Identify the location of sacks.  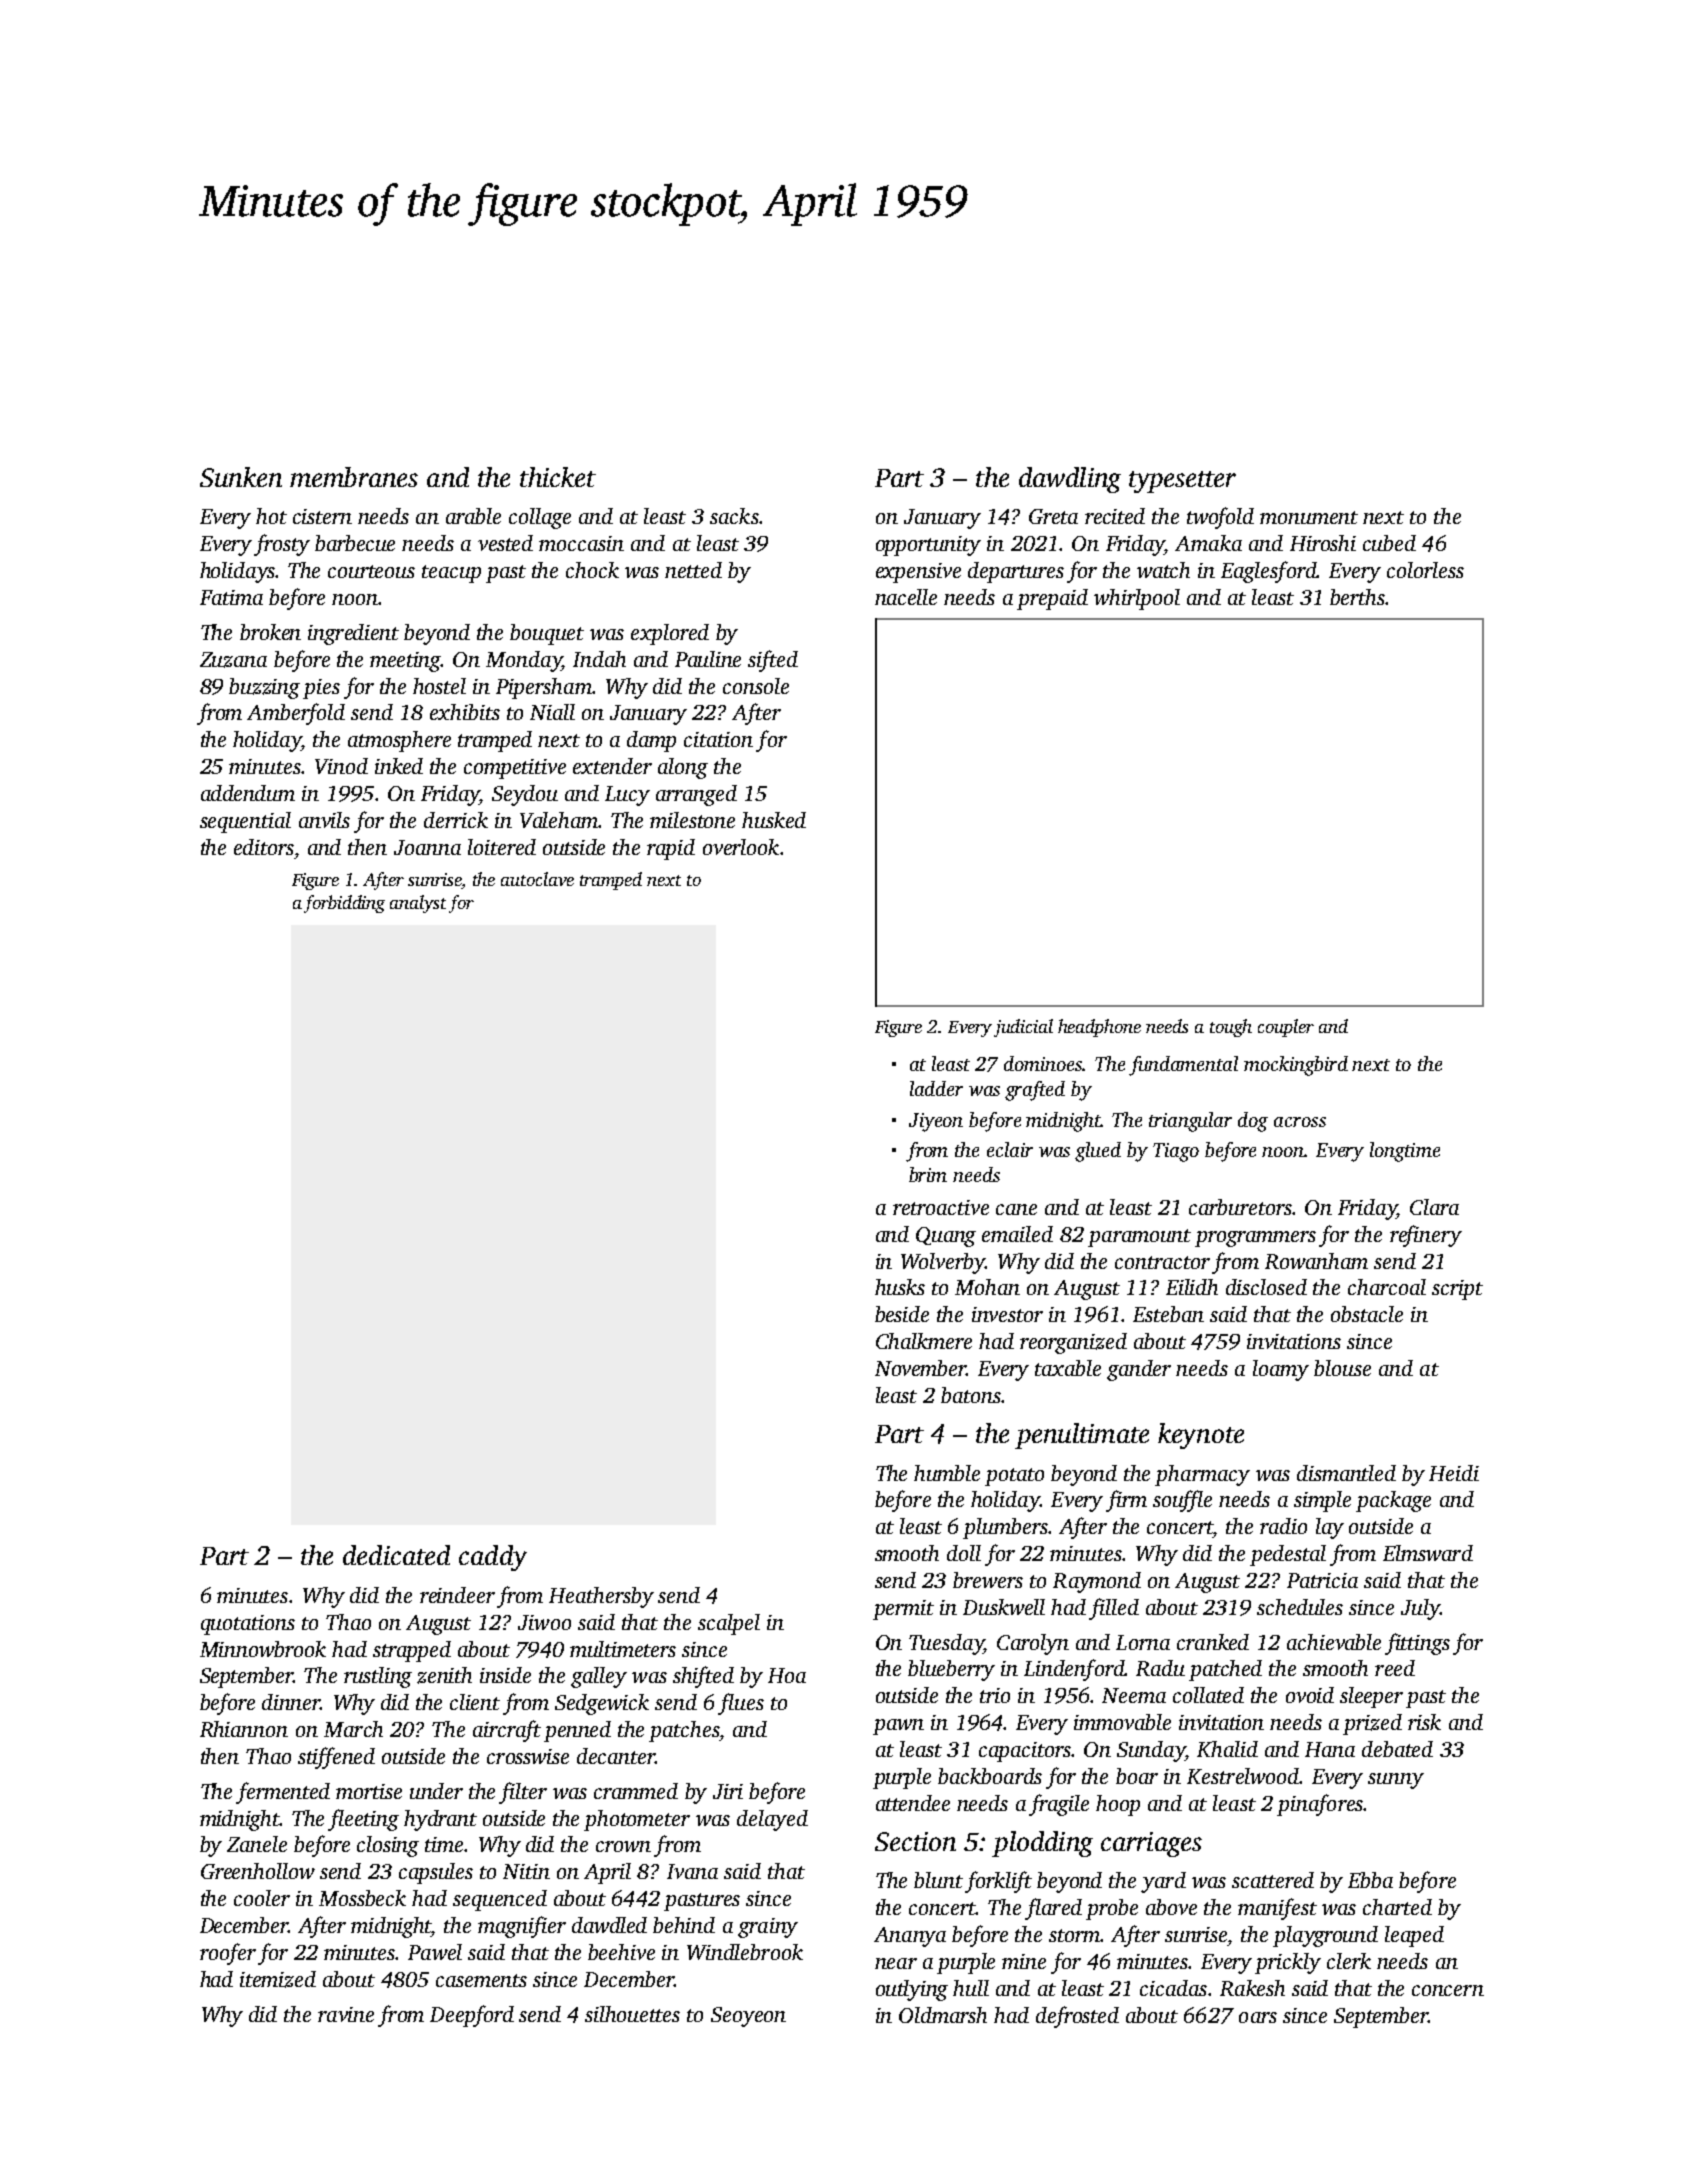
(734, 516).
